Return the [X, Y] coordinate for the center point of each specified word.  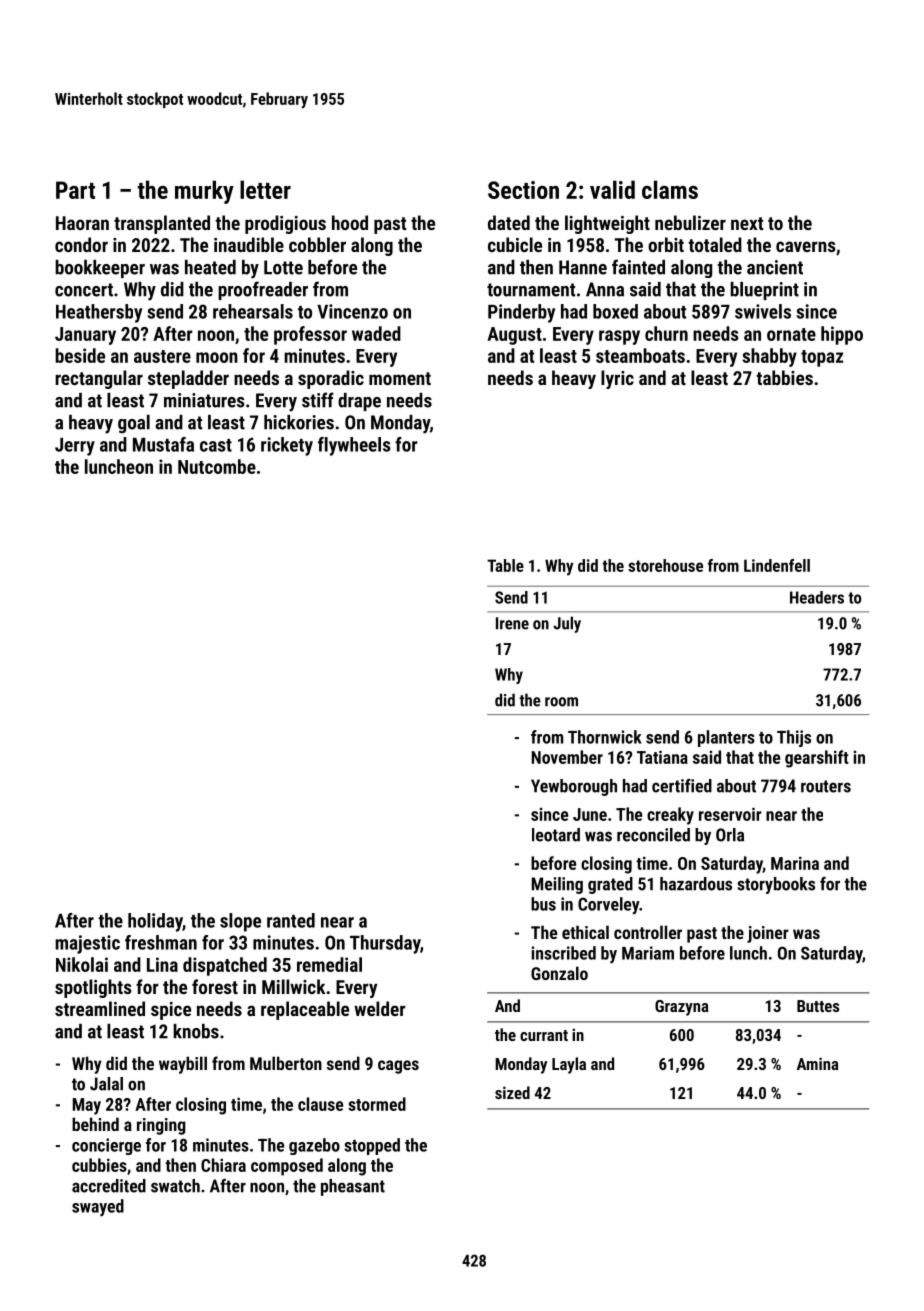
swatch [175, 1186]
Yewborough [574, 787]
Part [75, 190]
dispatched [225, 966]
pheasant [353, 1187]
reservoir [730, 814]
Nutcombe [217, 466]
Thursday [385, 944]
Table [505, 565]
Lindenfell [777, 565]
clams [670, 189]
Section [523, 190]
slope [240, 922]
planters [726, 738]
